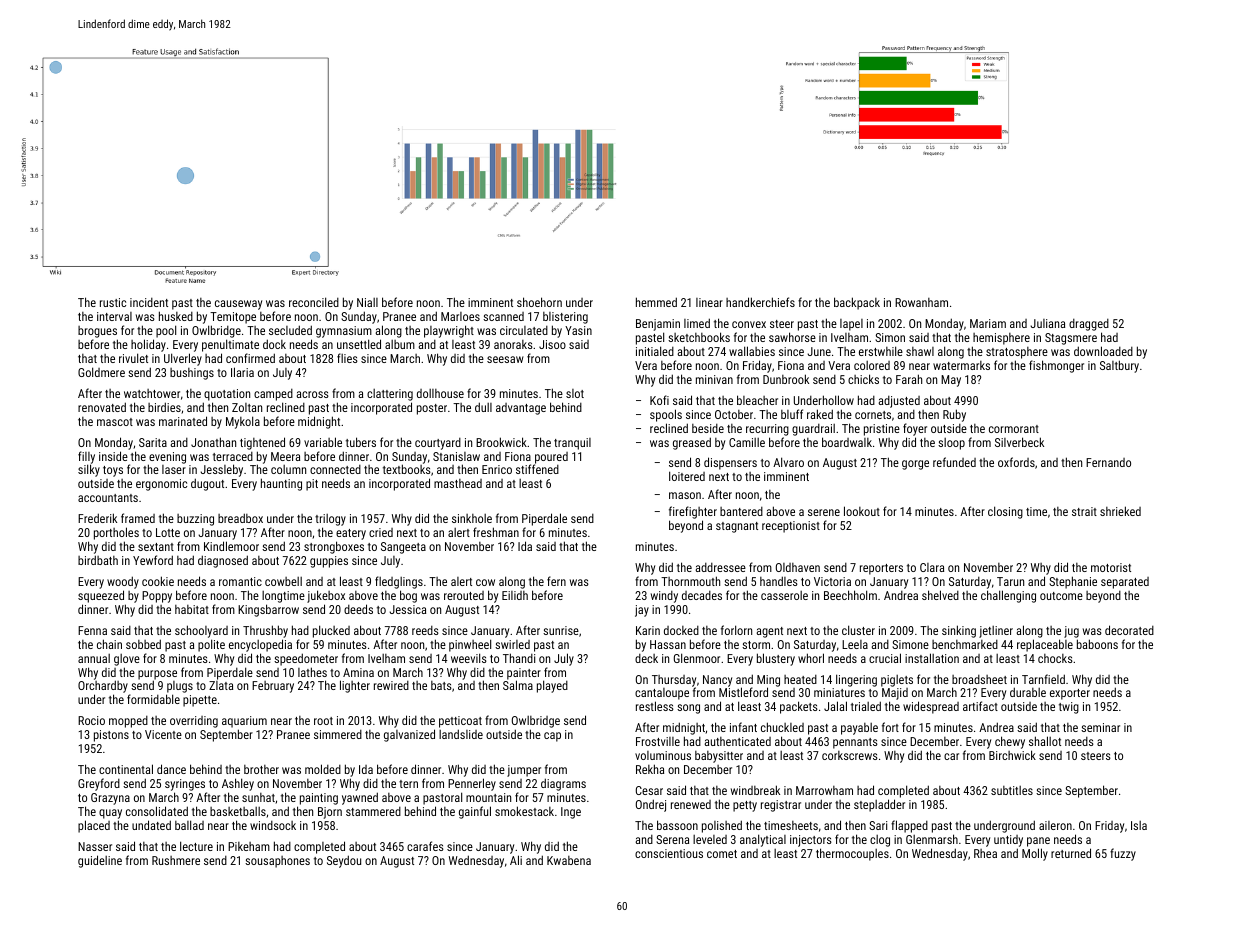 This document has width=1233, height=952. What do you see at coordinates (539, 302) in the document?
I see `shoehorn` at bounding box center [539, 302].
